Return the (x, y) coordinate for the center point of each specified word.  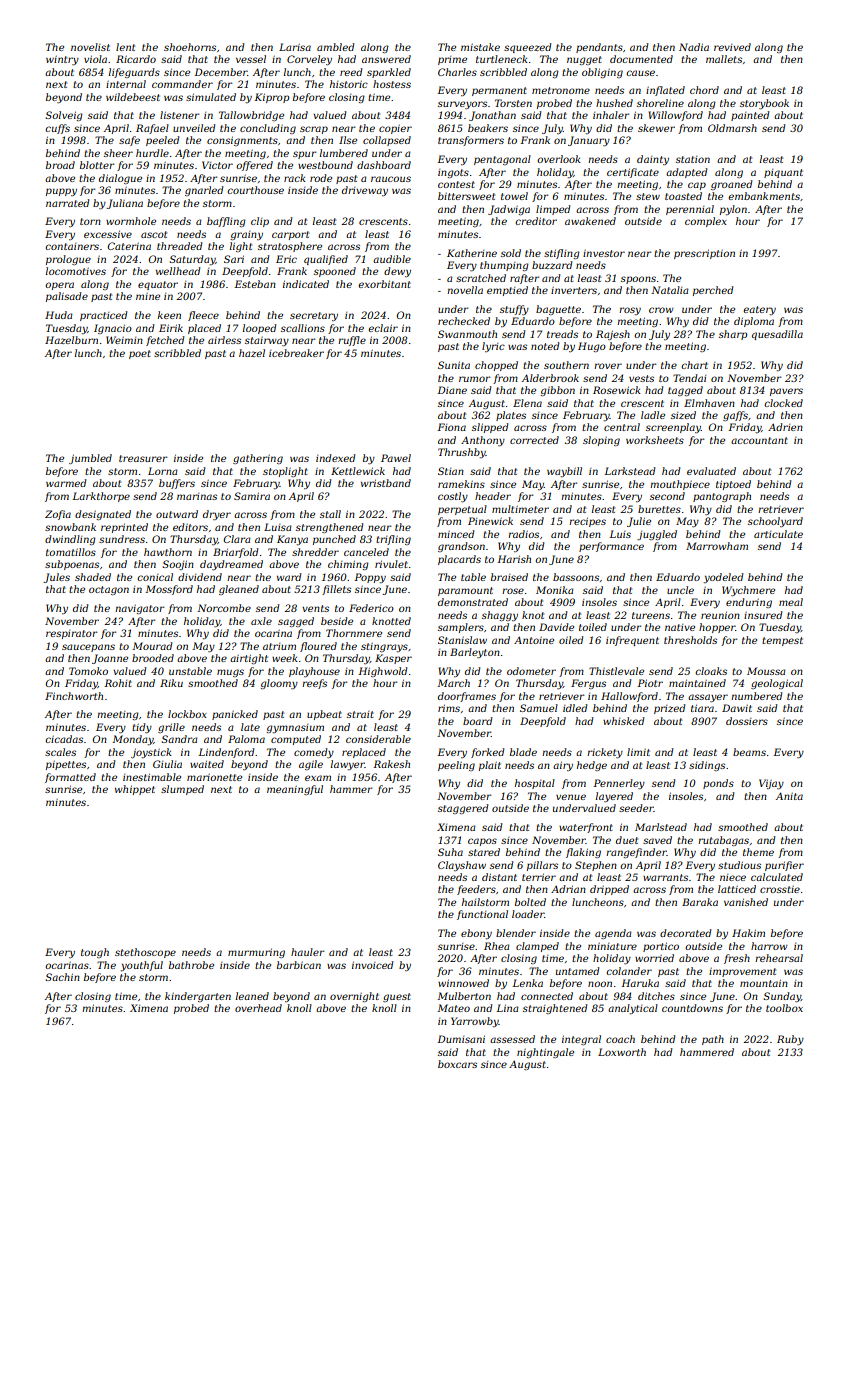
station (693, 159)
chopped (496, 366)
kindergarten (198, 997)
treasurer (143, 458)
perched (713, 291)
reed (351, 72)
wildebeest (133, 97)
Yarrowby (475, 1022)
